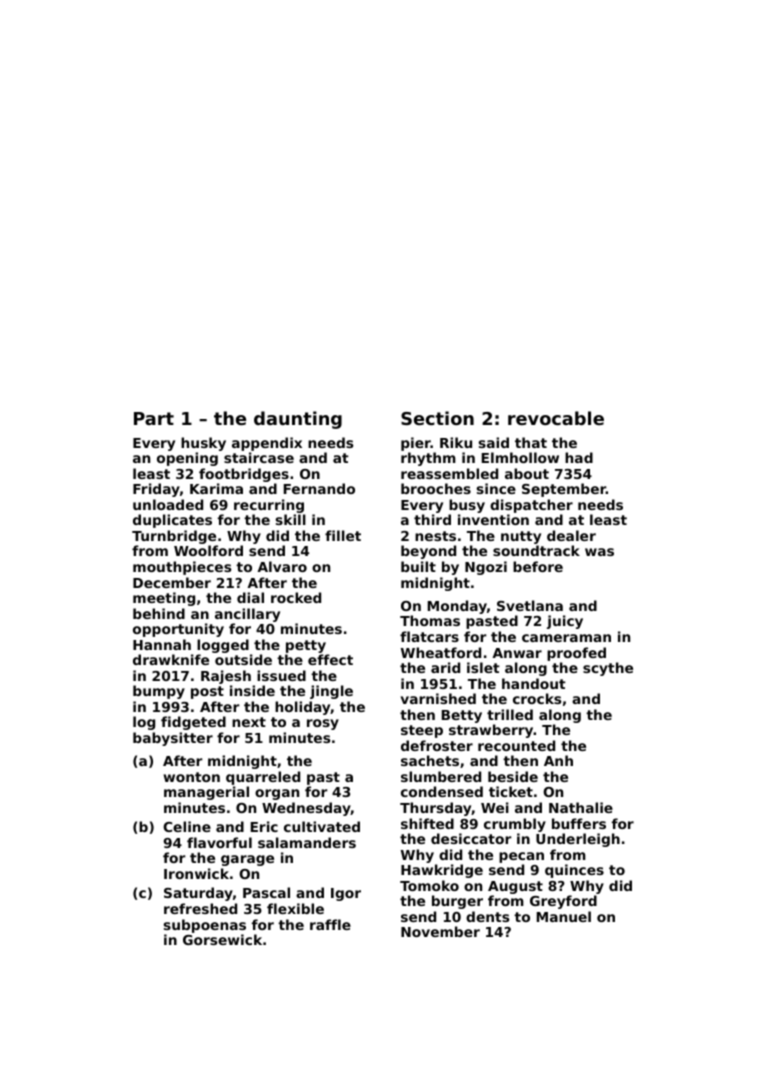 Image resolution: width=770 pixels, height=1092 pixels. I want to click on Gorsewick, so click(222, 939).
